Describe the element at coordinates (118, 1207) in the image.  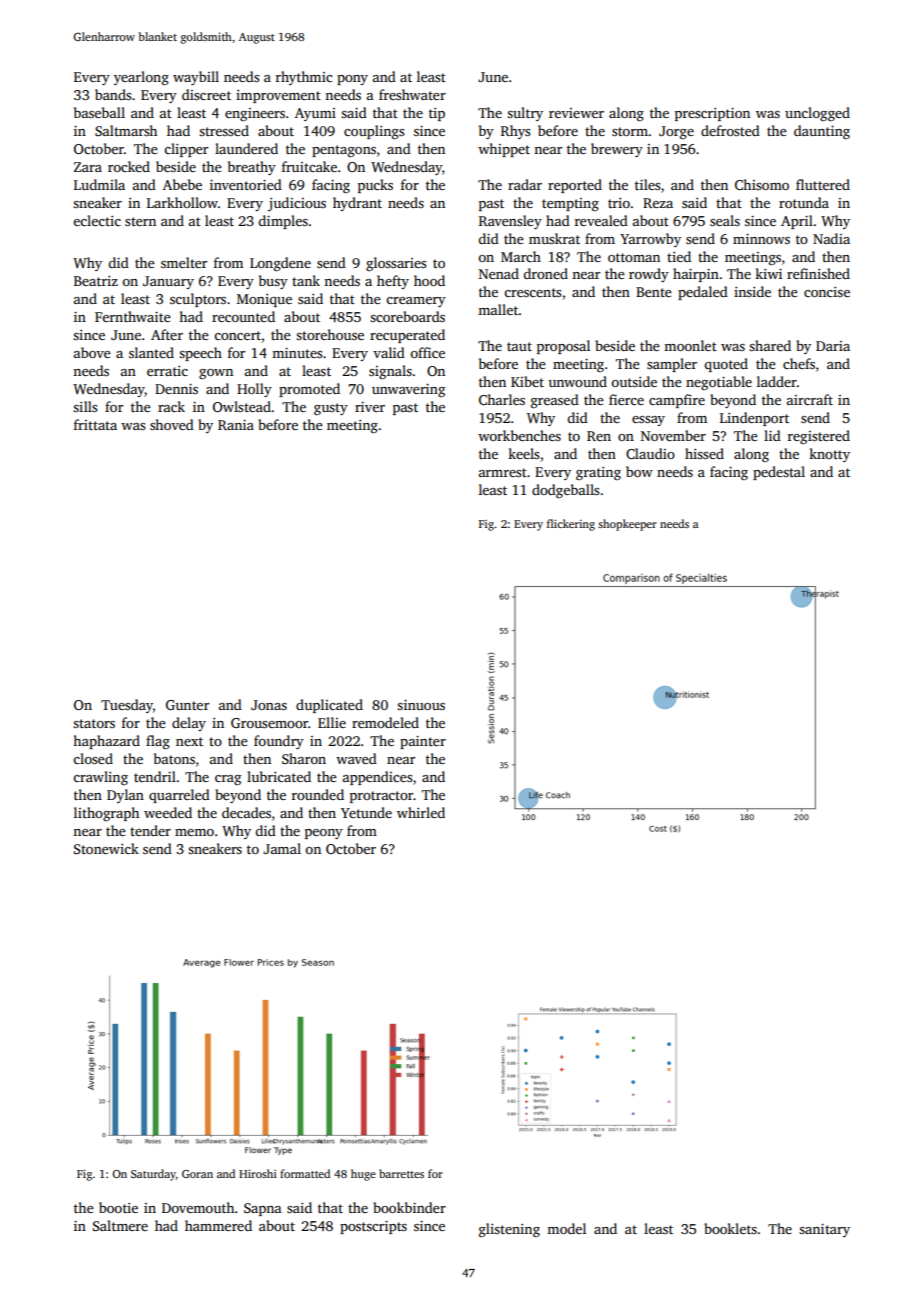
I see `bootie` at that location.
